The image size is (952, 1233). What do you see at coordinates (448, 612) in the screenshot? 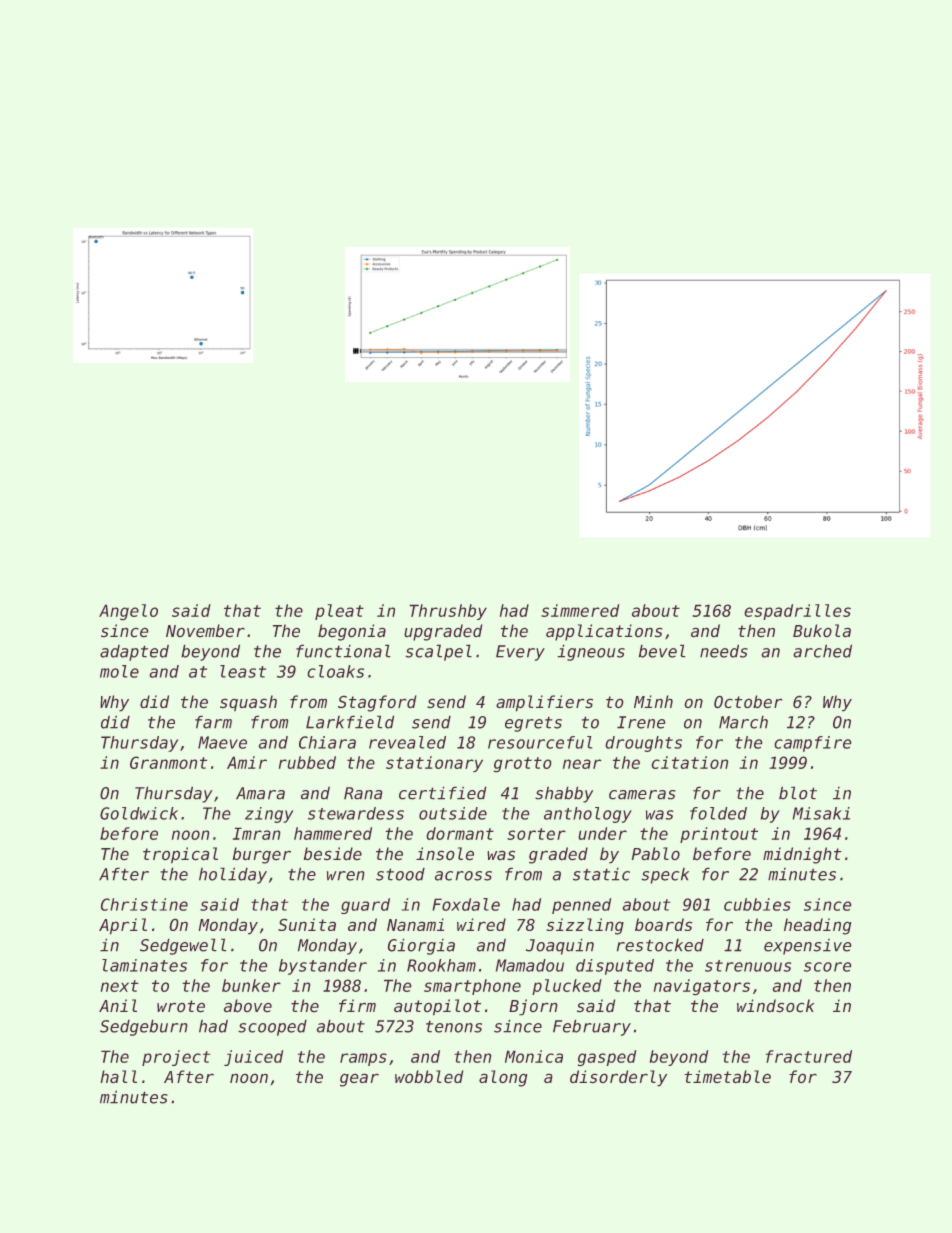
I see `Thrushby` at bounding box center [448, 612].
